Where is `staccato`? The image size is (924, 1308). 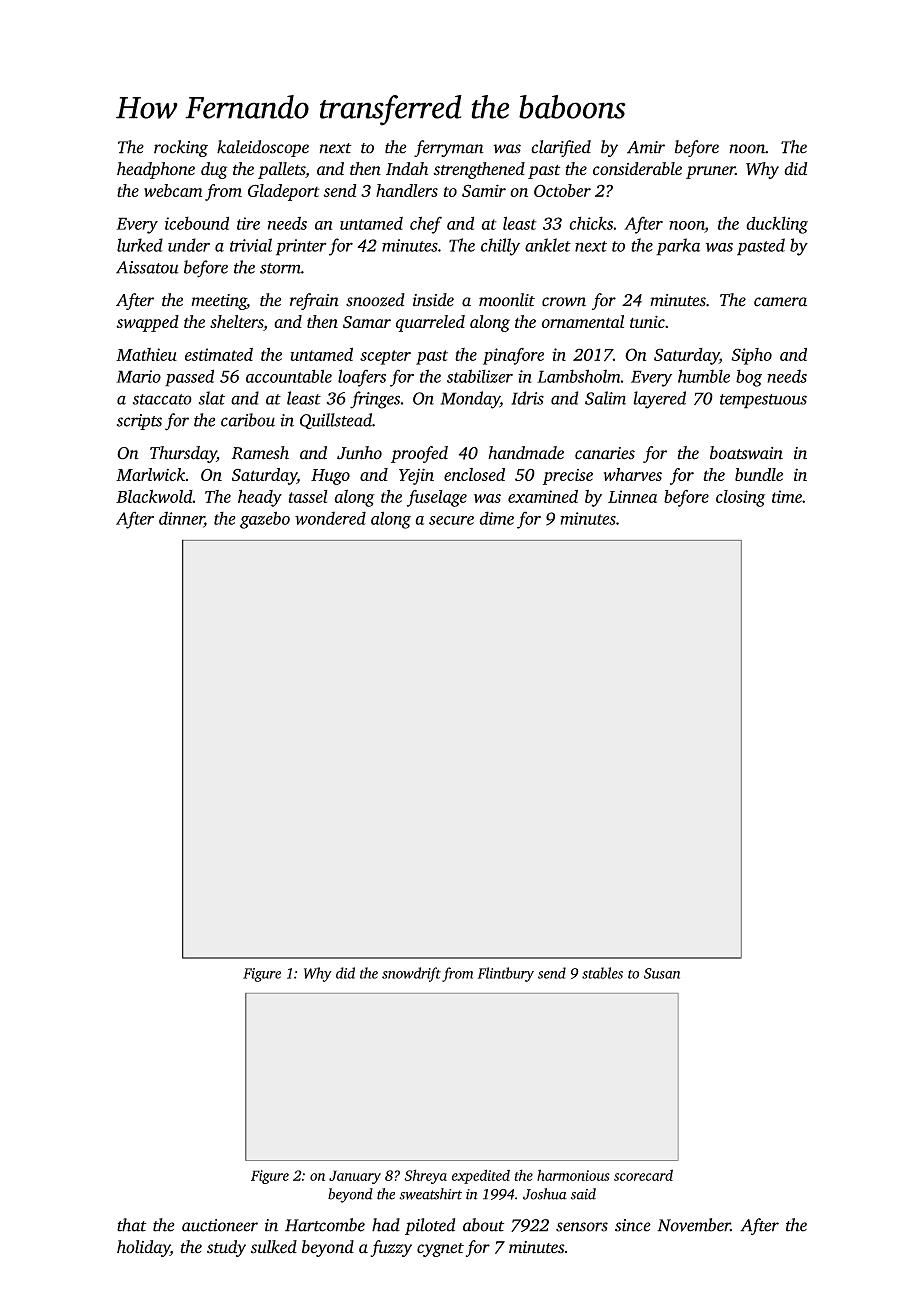 staccato is located at coordinates (162, 399).
